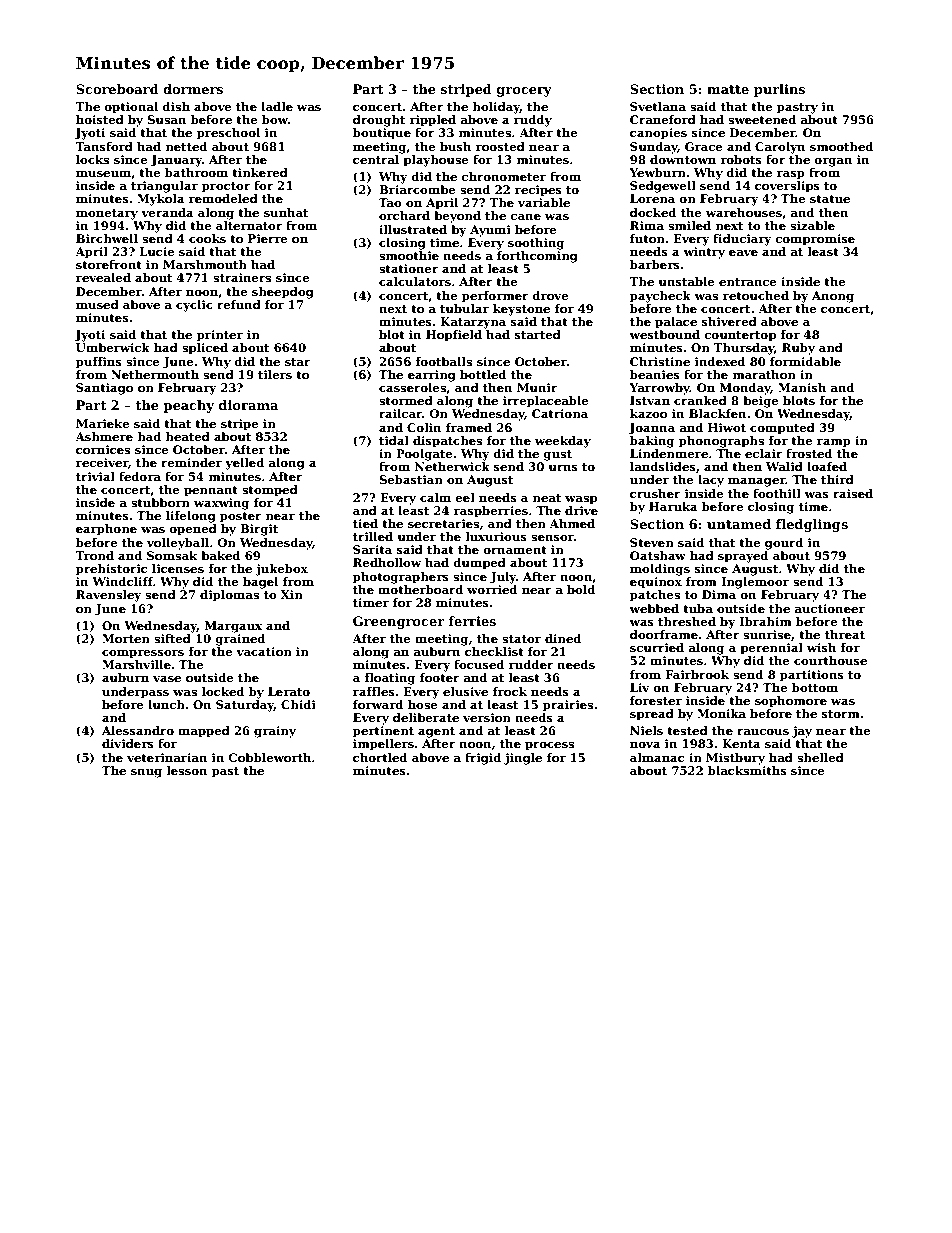 The width and height of the screenshot is (952, 1233). Describe the element at coordinates (269, 757) in the screenshot. I see `Cobbleworth` at that location.
